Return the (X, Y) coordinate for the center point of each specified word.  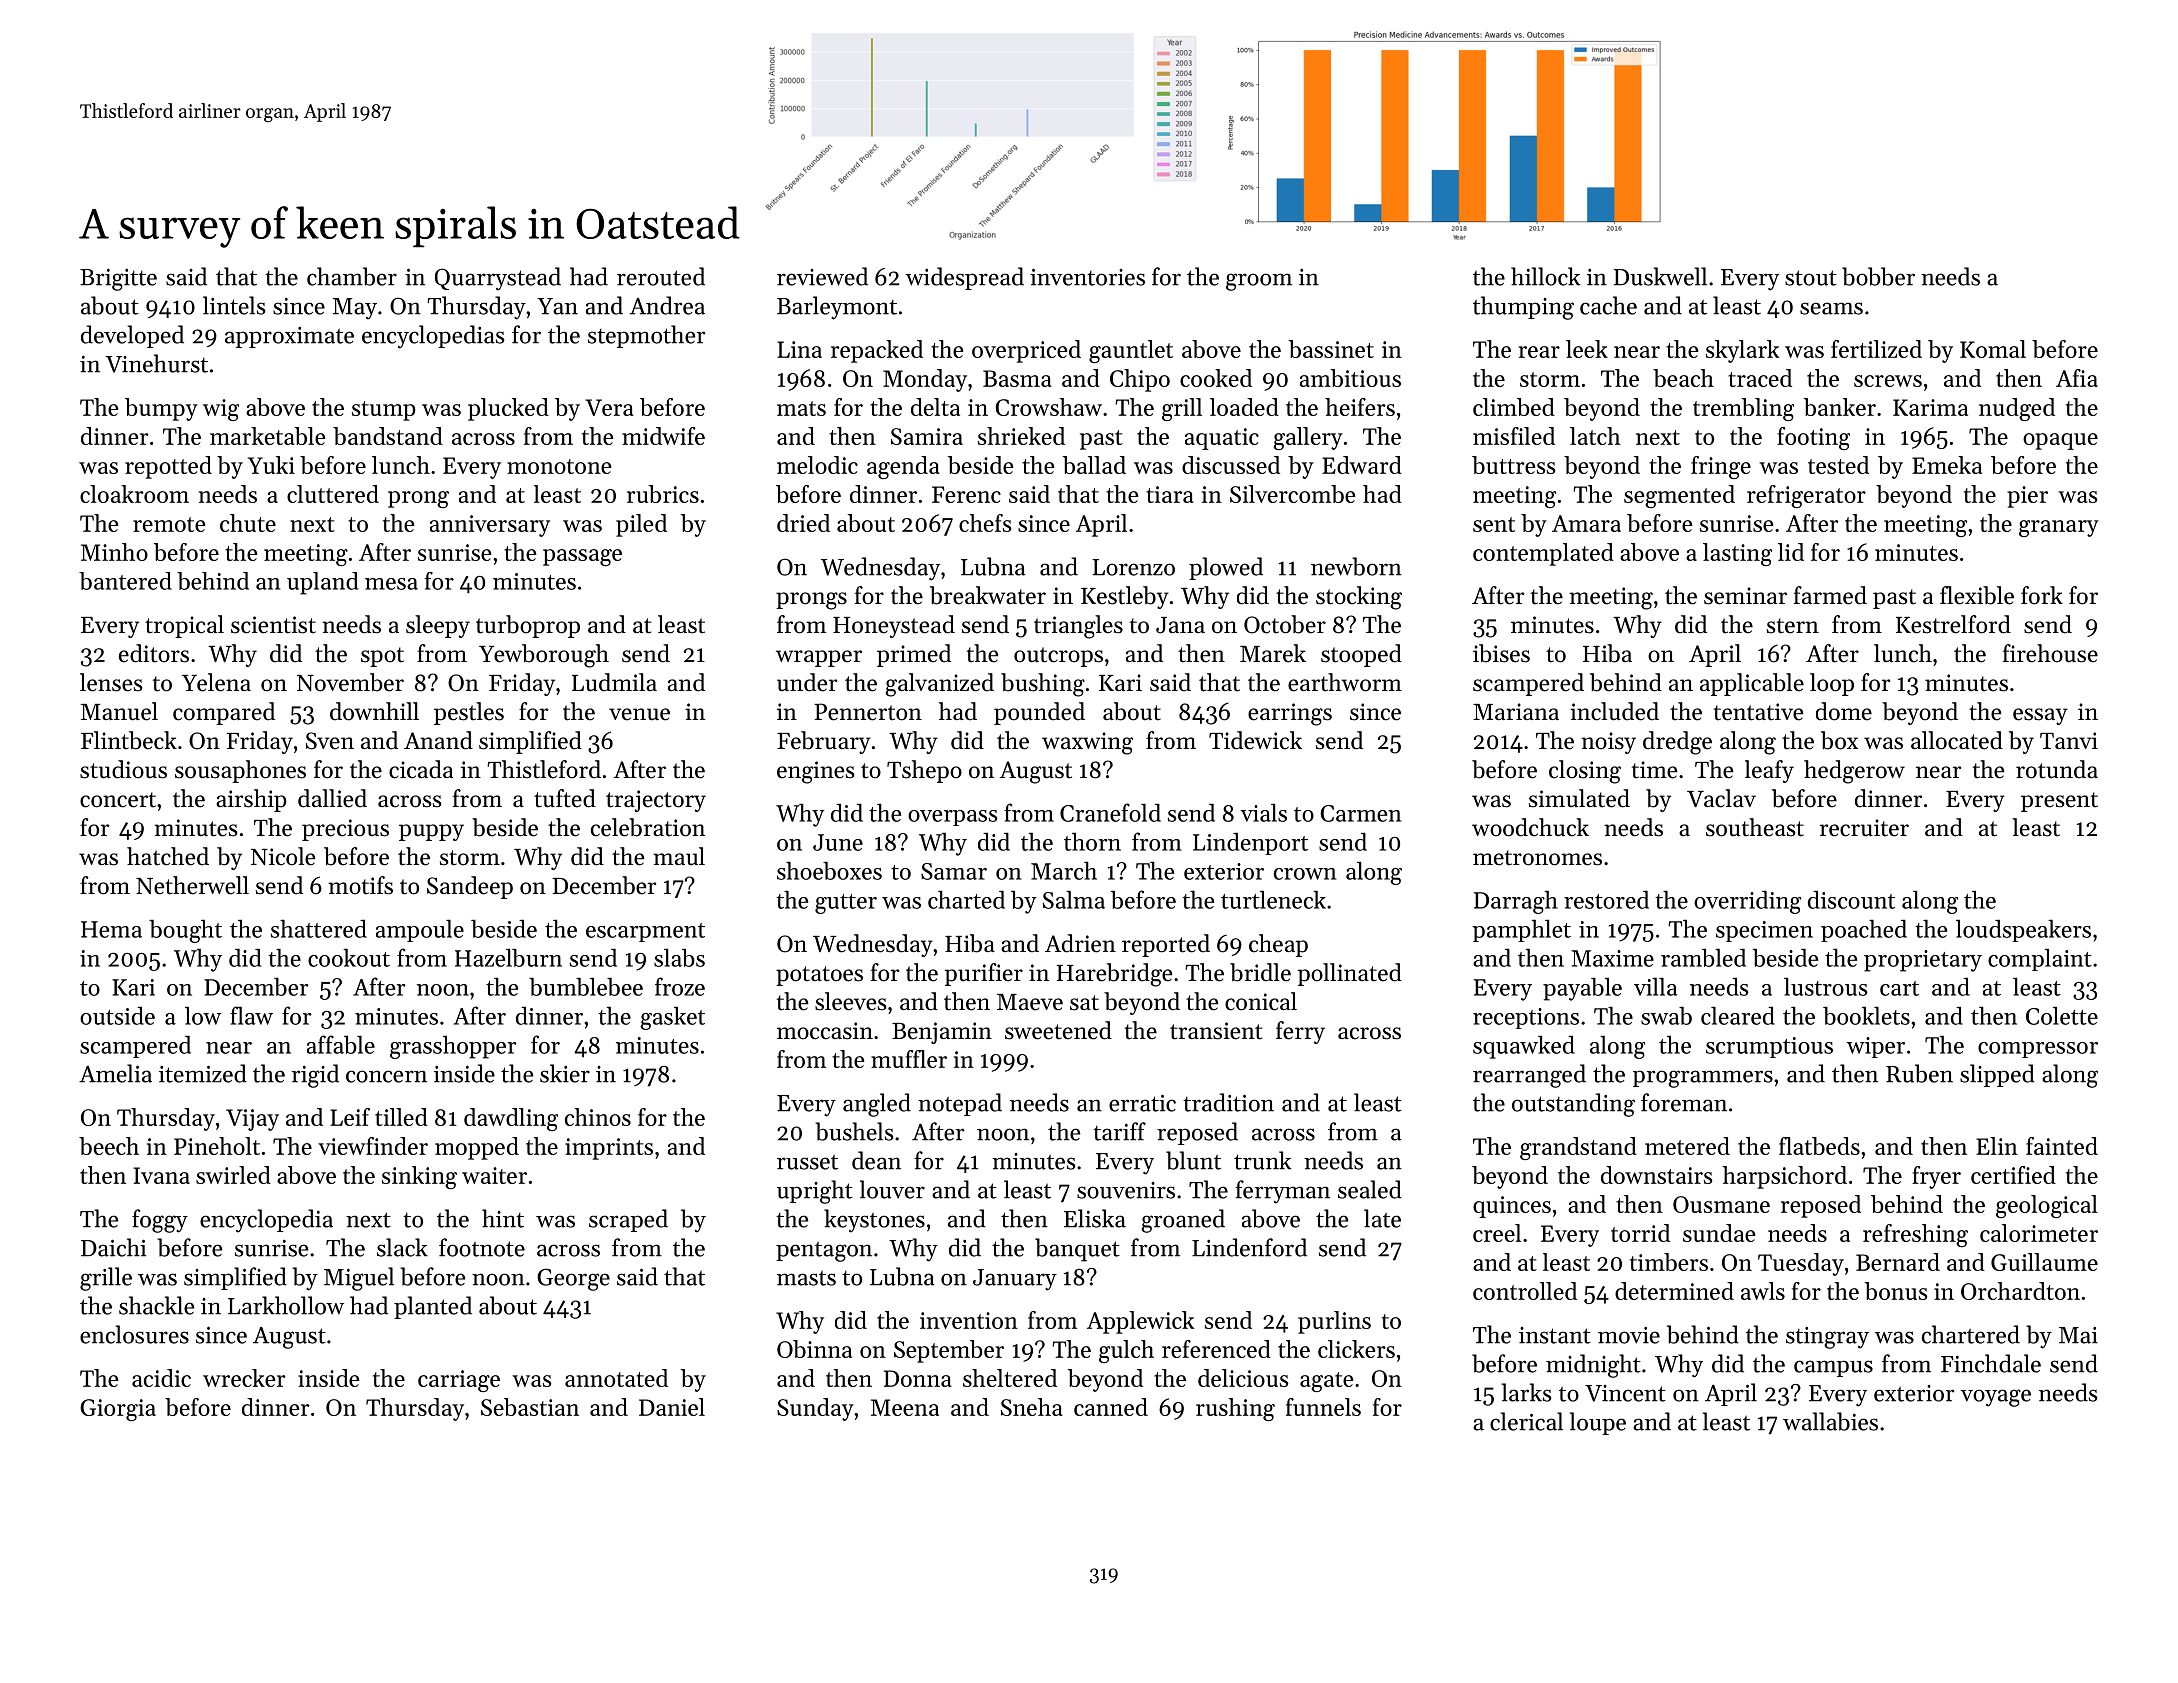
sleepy (438, 626)
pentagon (824, 1252)
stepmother (646, 336)
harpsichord (1785, 1177)
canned (1111, 1407)
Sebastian (530, 1407)
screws (1888, 381)
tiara (1170, 494)
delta (935, 407)
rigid (315, 1076)
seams (1831, 308)
